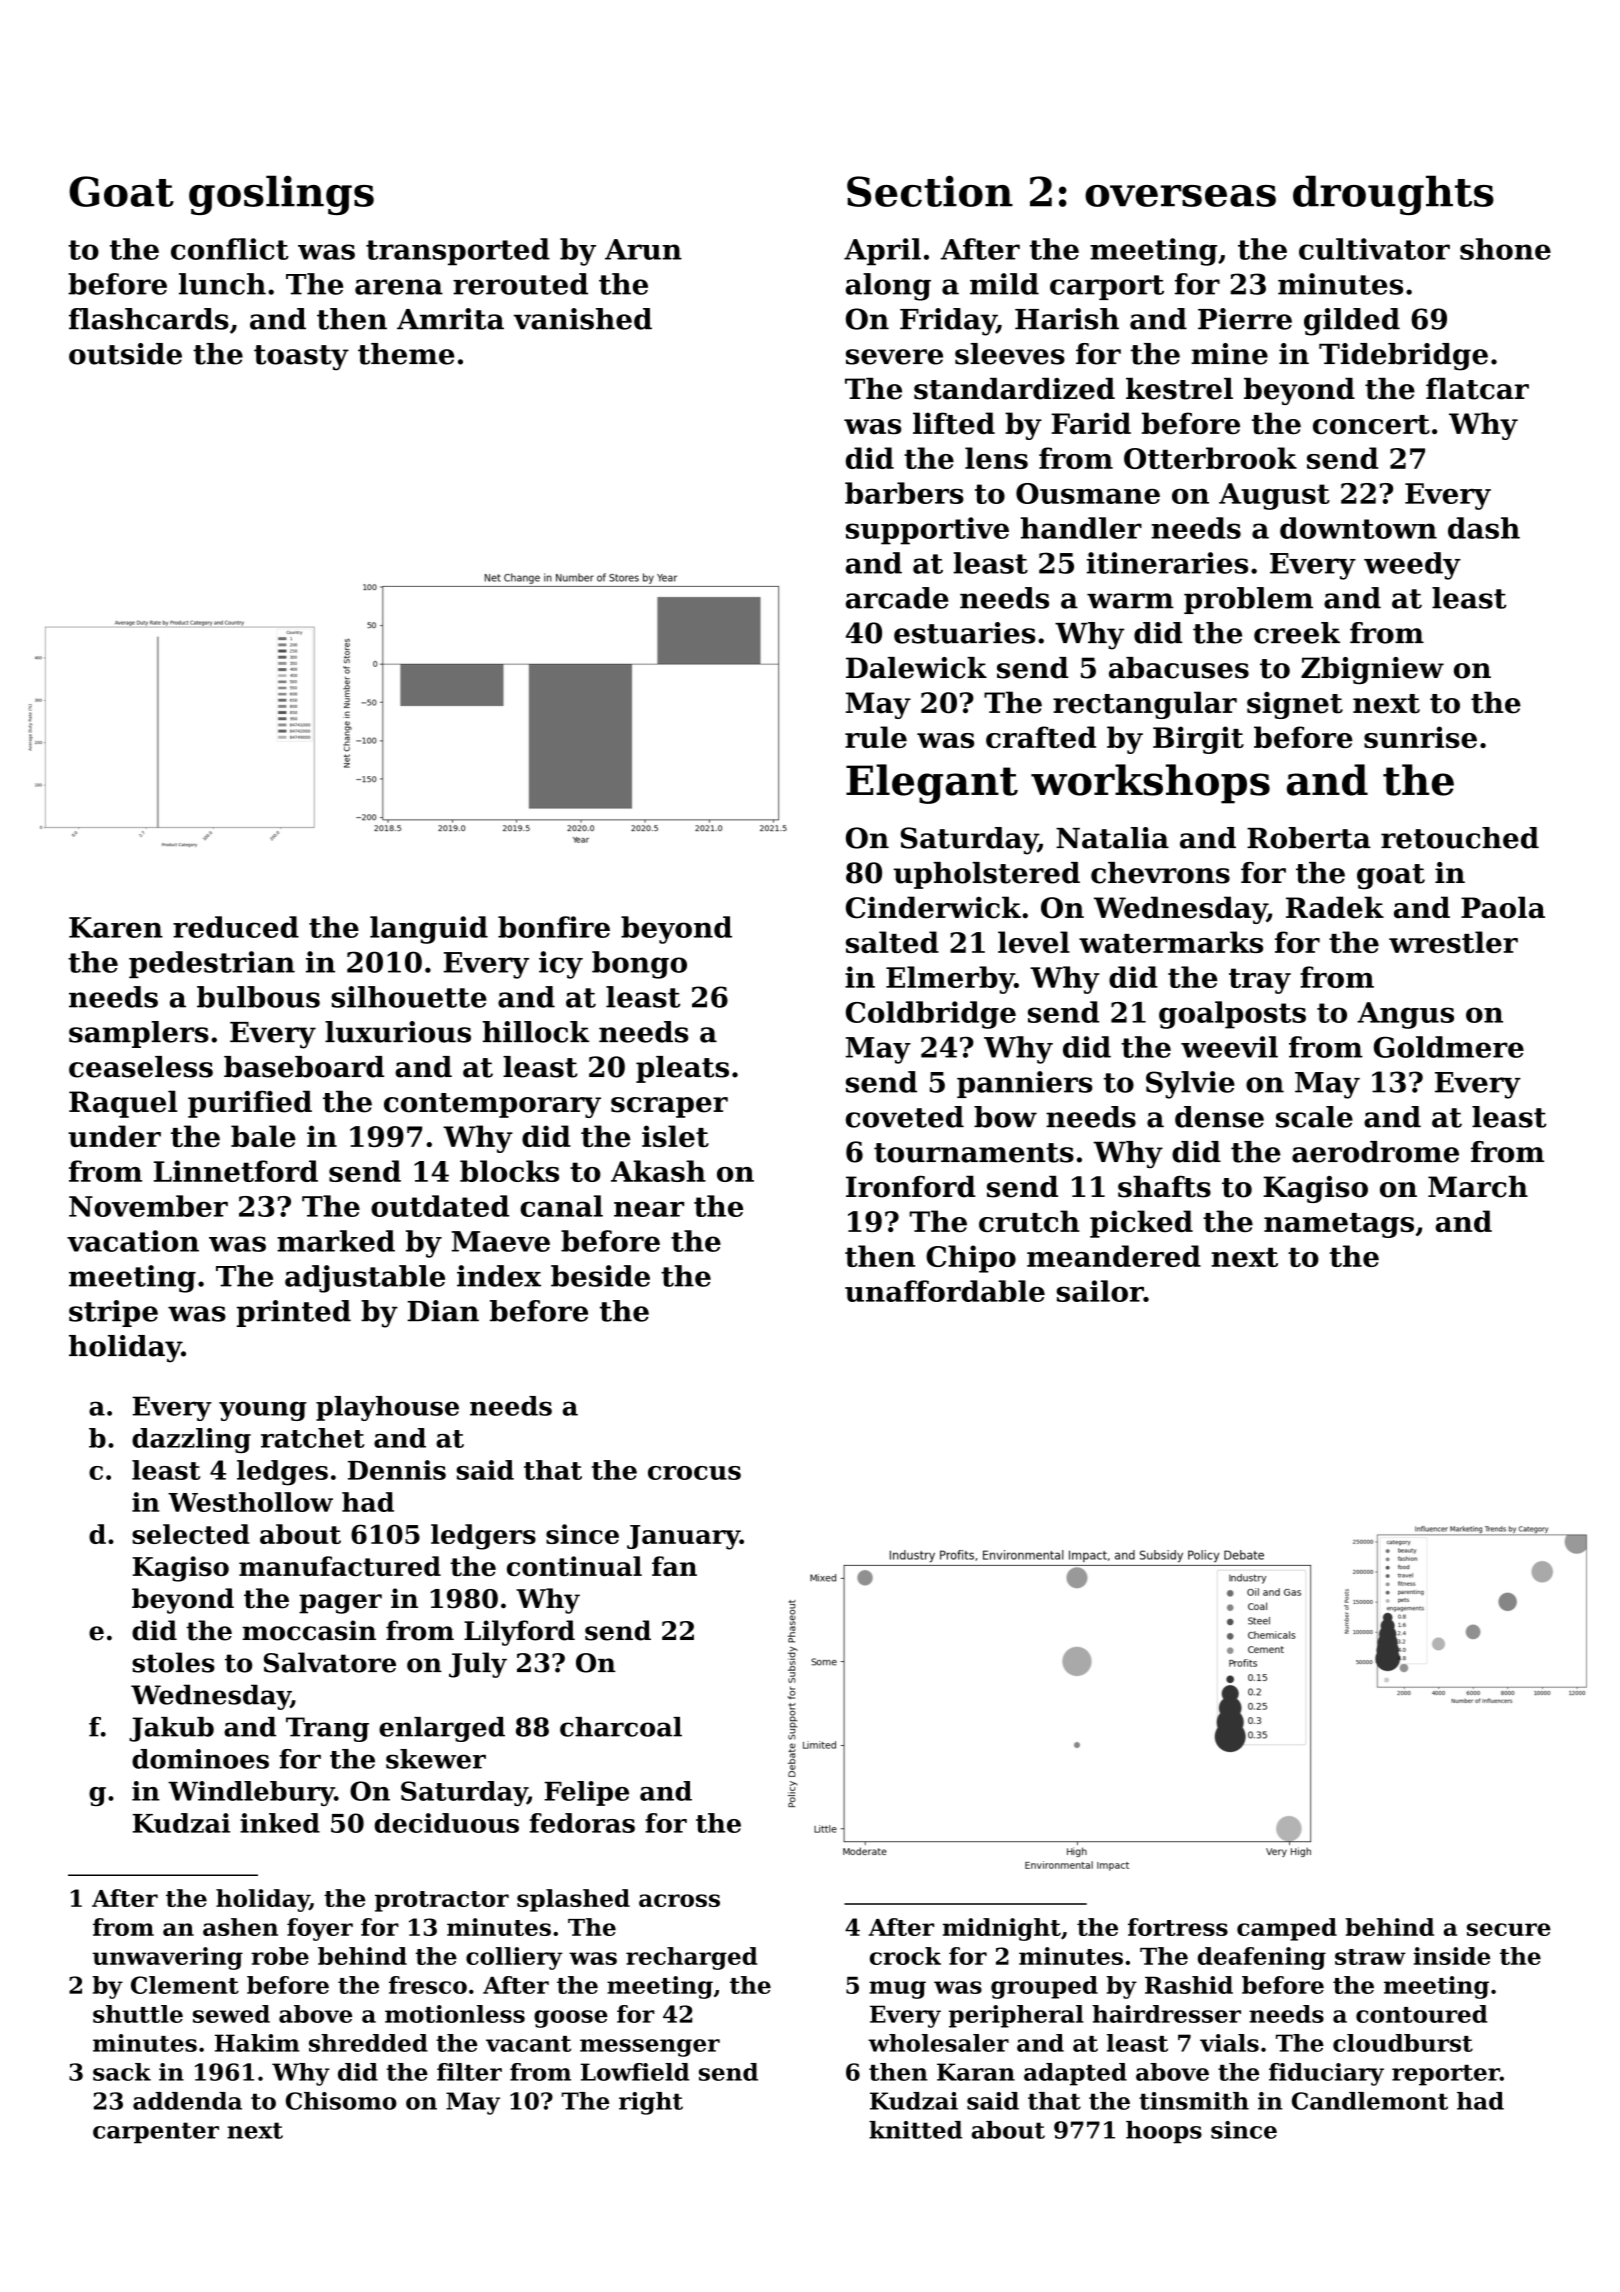 Image resolution: width=1620 pixels, height=2292 pixels. Describe the element at coordinates (639, 965) in the document. I see `bongo` at that location.
